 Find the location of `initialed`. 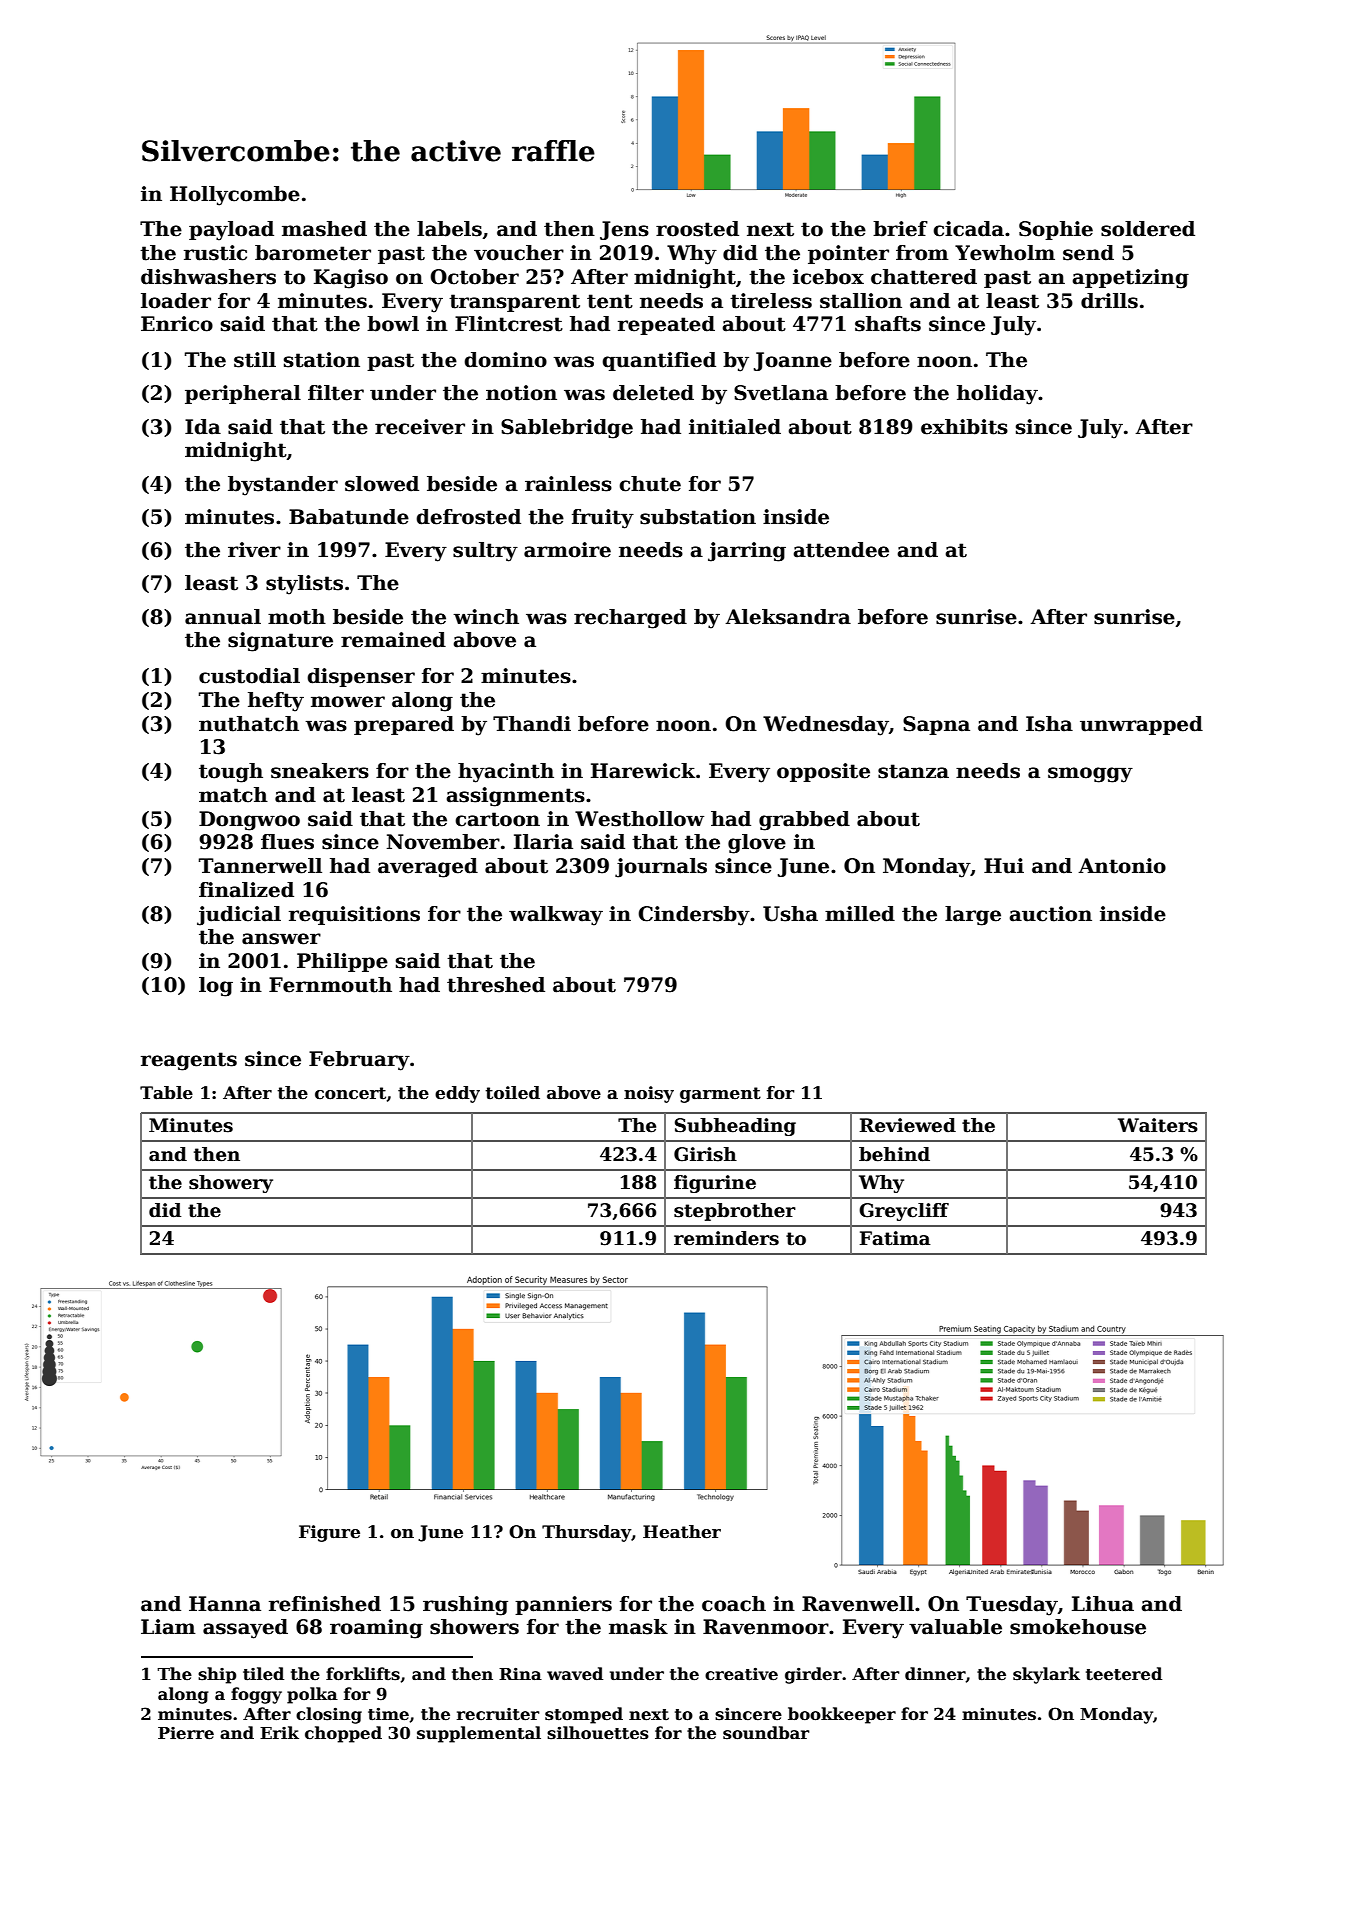

initialed is located at coordinates (735, 427).
